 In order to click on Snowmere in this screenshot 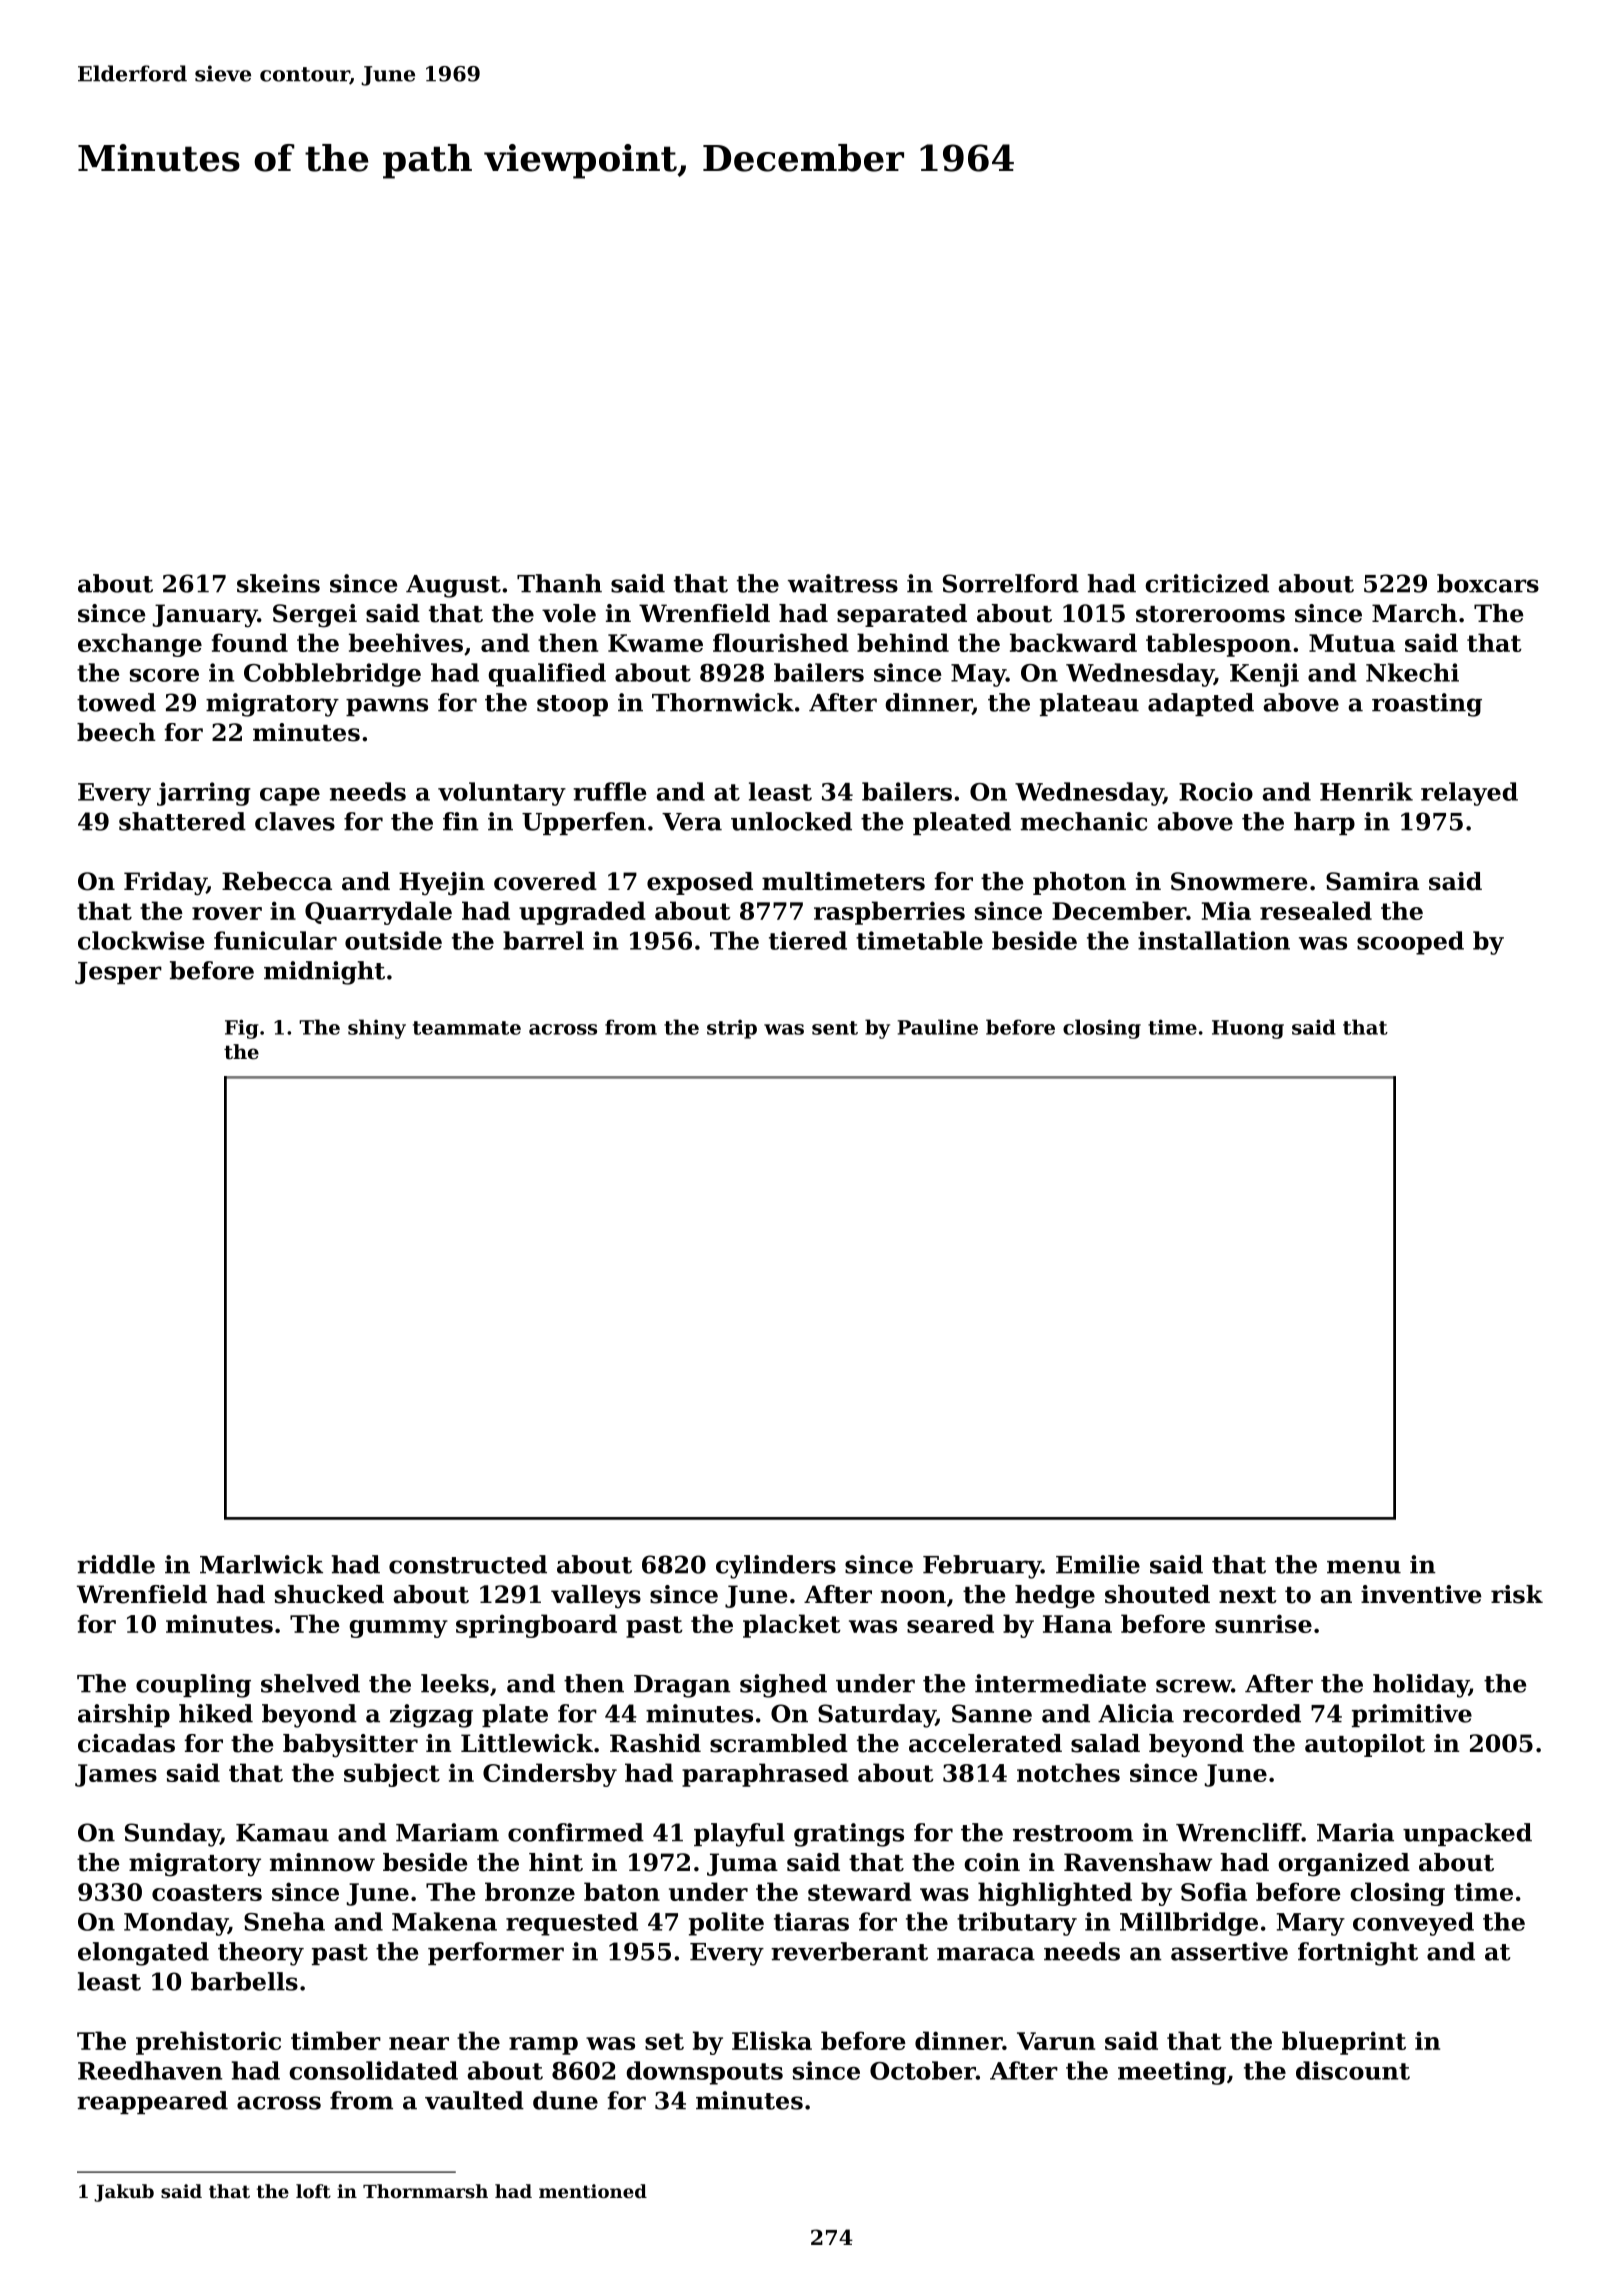, I will do `click(1239, 881)`.
